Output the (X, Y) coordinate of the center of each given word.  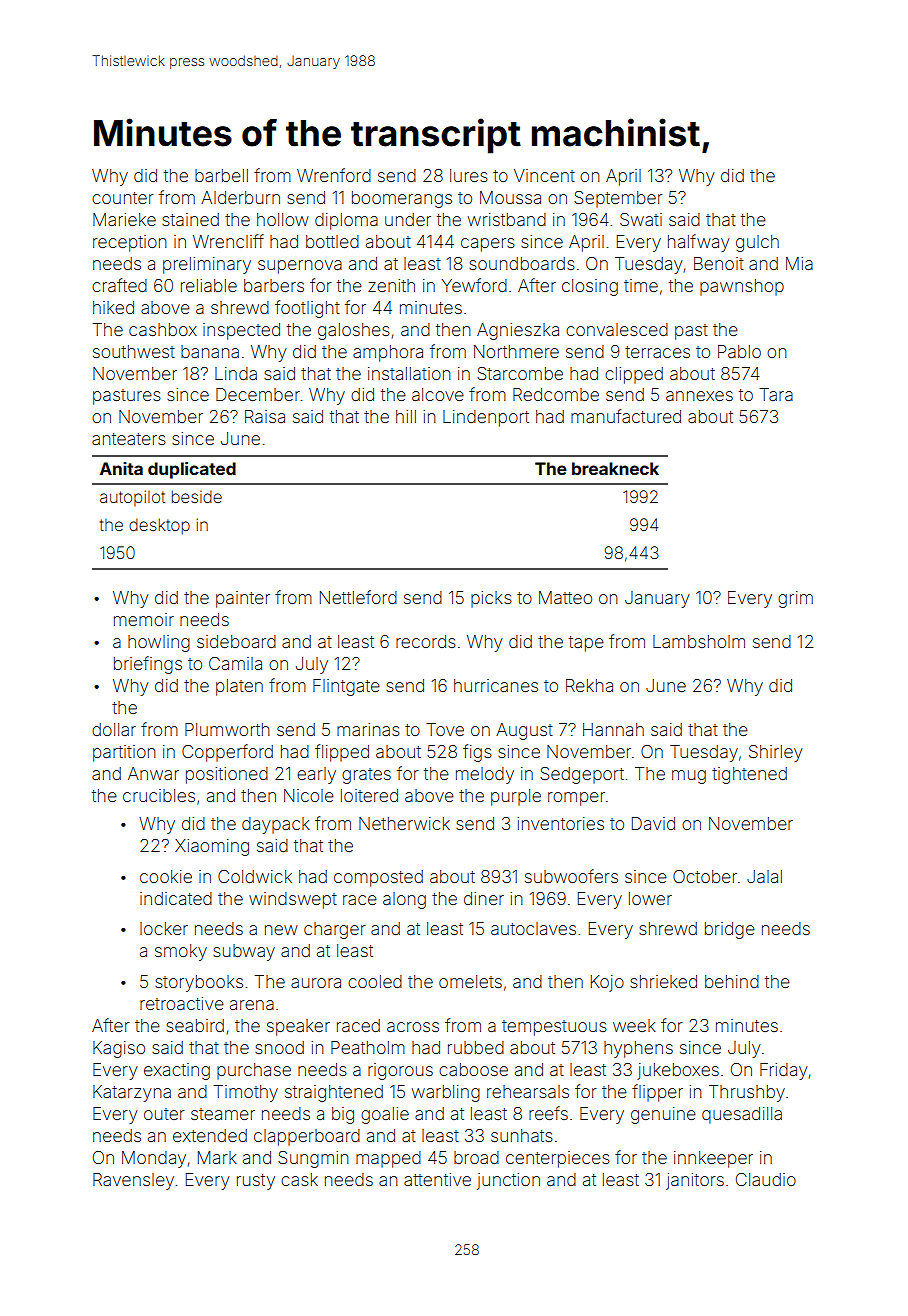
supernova (300, 267)
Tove (445, 729)
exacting (177, 1071)
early (316, 775)
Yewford (474, 285)
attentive (437, 1179)
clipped (634, 375)
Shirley (775, 753)
